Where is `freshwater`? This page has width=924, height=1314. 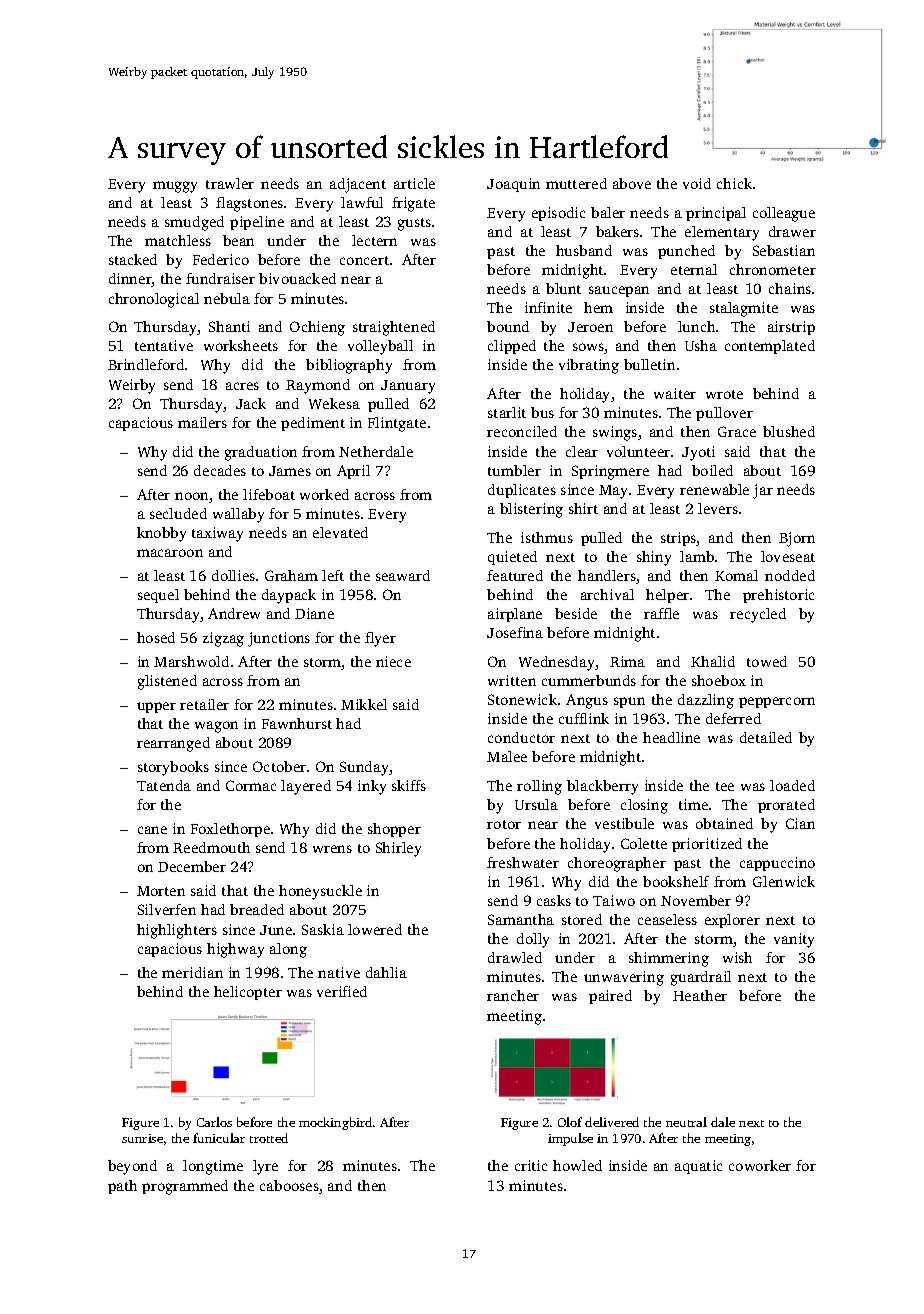
freshwater is located at coordinates (523, 862).
